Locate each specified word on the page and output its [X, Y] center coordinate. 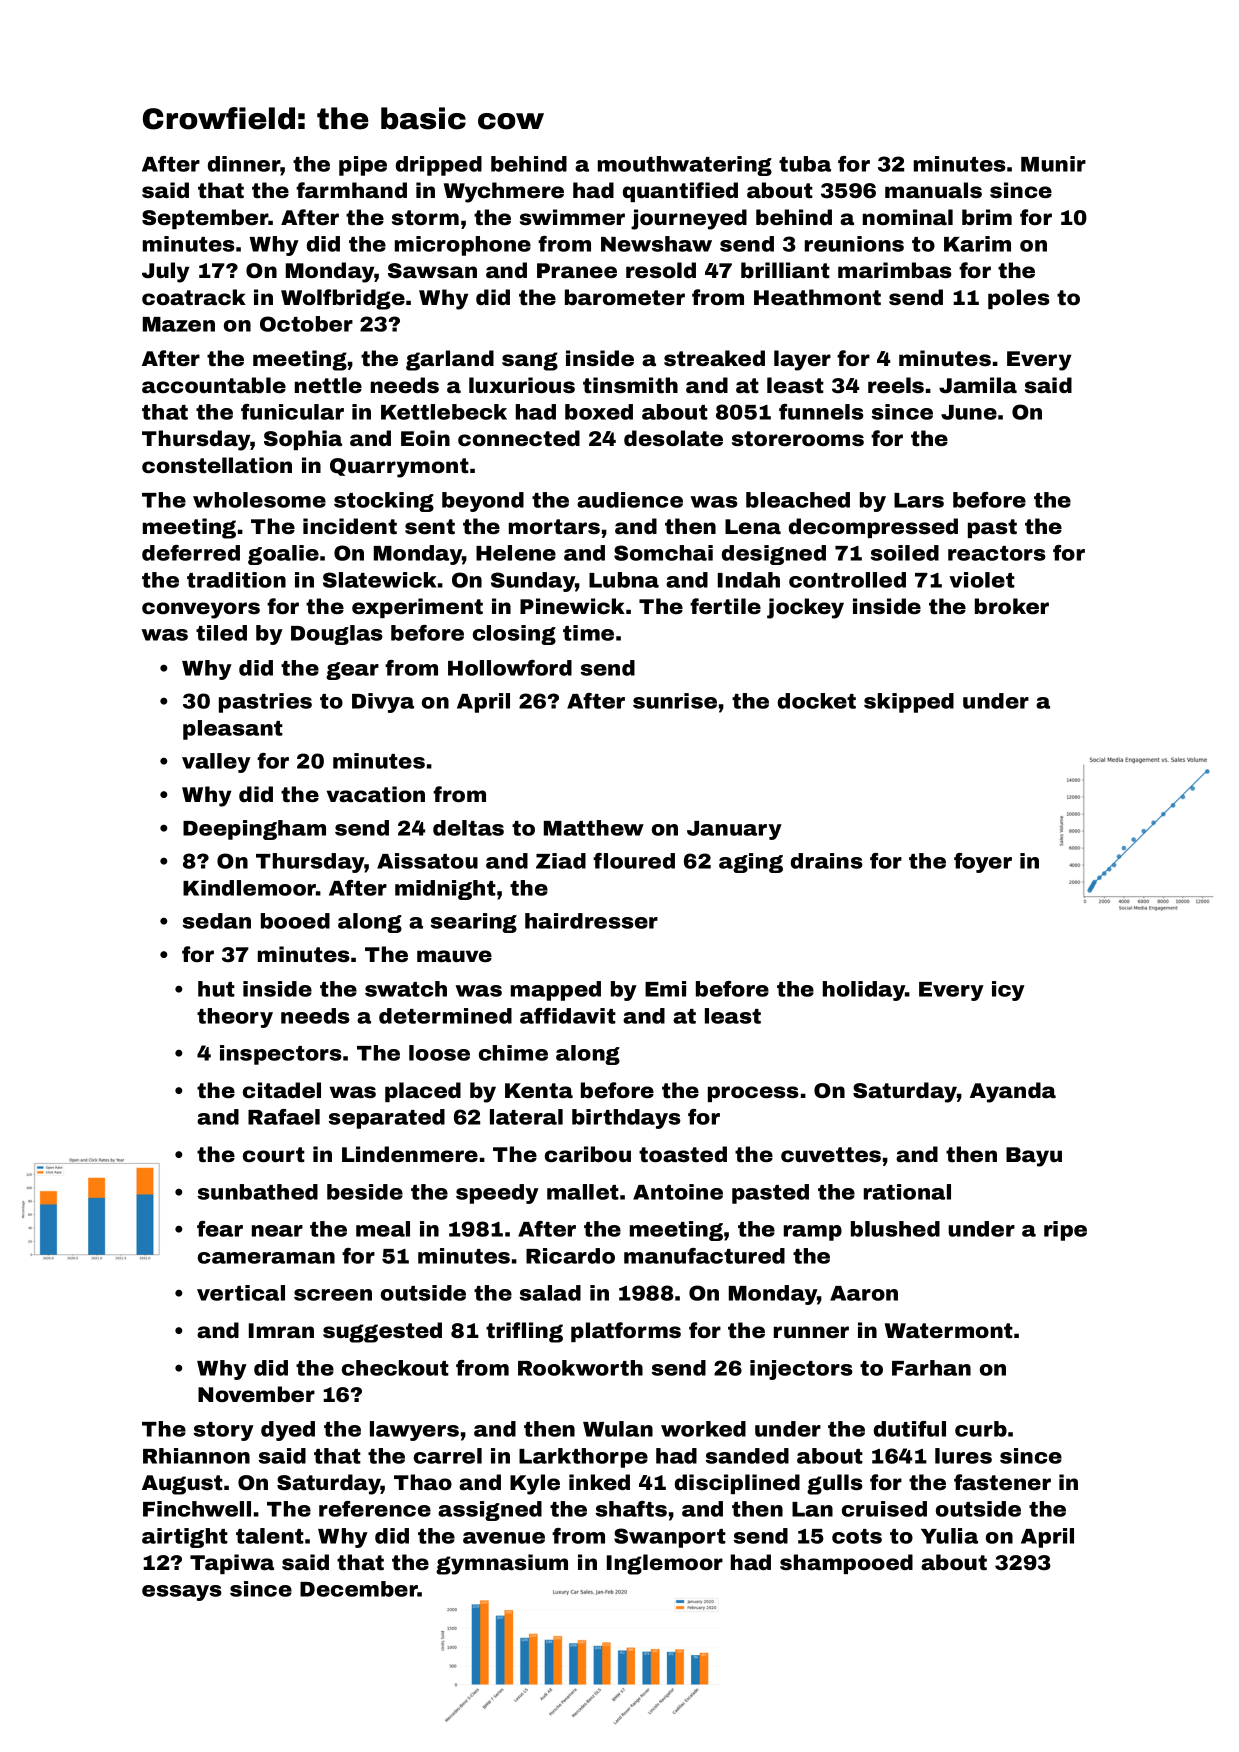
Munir [1053, 164]
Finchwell [197, 1509]
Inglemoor [665, 1564]
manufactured [704, 1256]
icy [1008, 991]
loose [439, 1053]
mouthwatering [685, 166]
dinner [244, 164]
